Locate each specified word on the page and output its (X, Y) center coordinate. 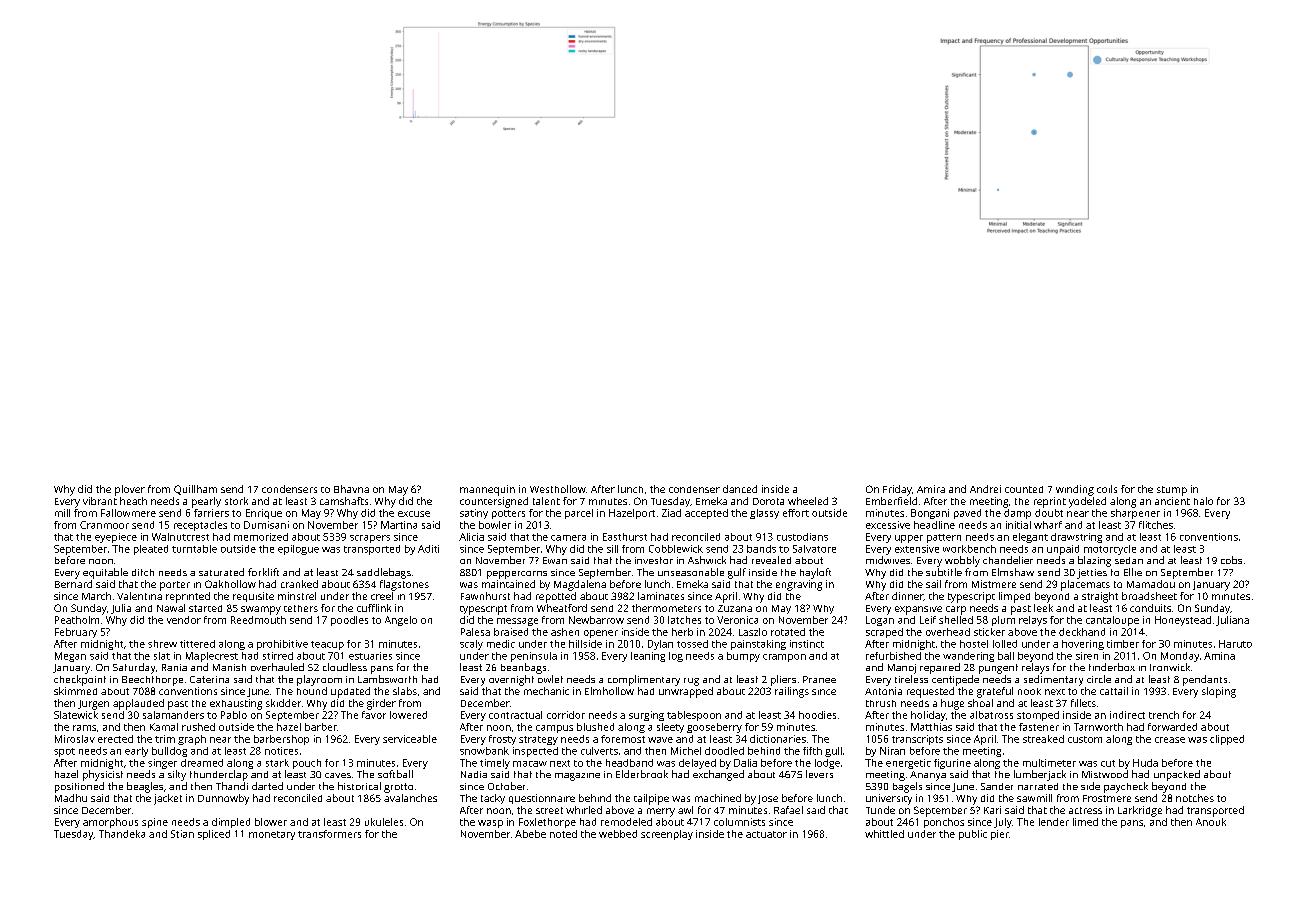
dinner (908, 596)
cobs (1231, 560)
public (973, 835)
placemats (1085, 585)
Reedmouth (258, 620)
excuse (414, 514)
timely (495, 764)
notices (281, 751)
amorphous (110, 823)
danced (740, 489)
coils (1107, 489)
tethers (301, 608)
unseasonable (691, 572)
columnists (739, 822)
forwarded (1172, 727)
